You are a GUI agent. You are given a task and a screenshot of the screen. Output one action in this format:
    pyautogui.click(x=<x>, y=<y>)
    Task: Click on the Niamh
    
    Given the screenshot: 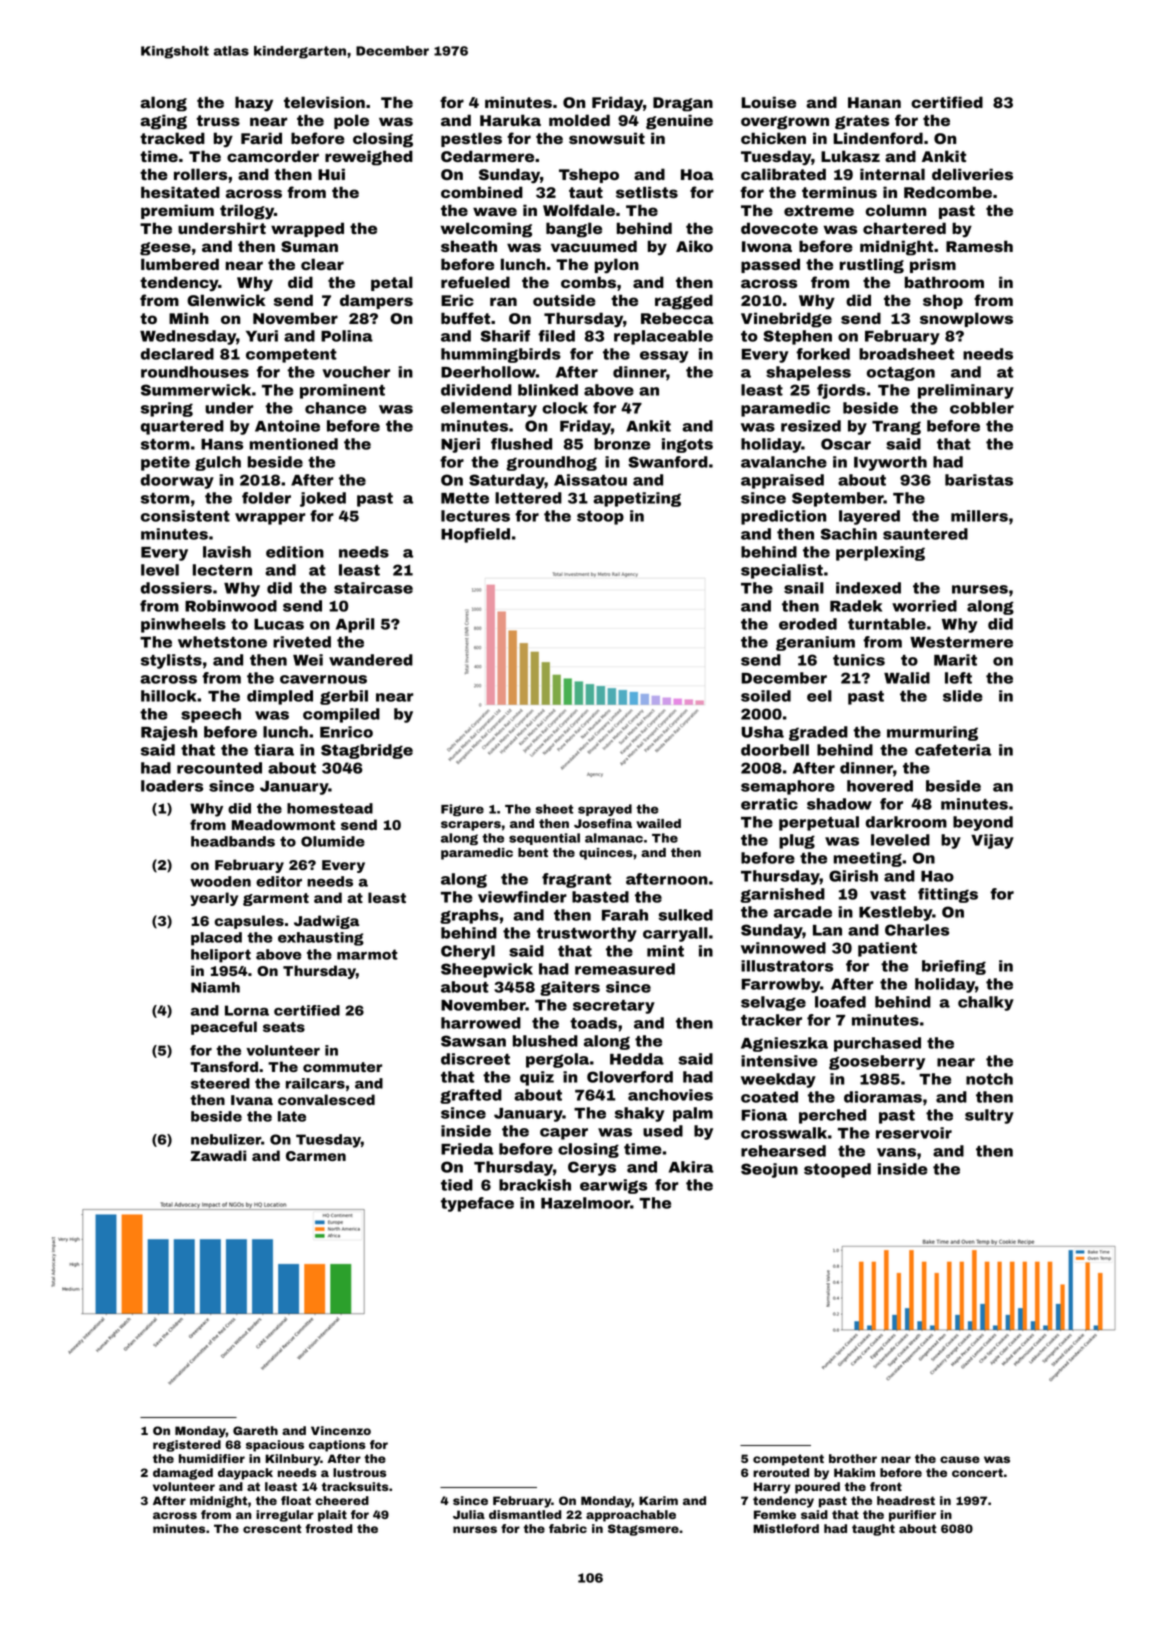 What is the action you would take?
    pyautogui.click(x=215, y=987)
